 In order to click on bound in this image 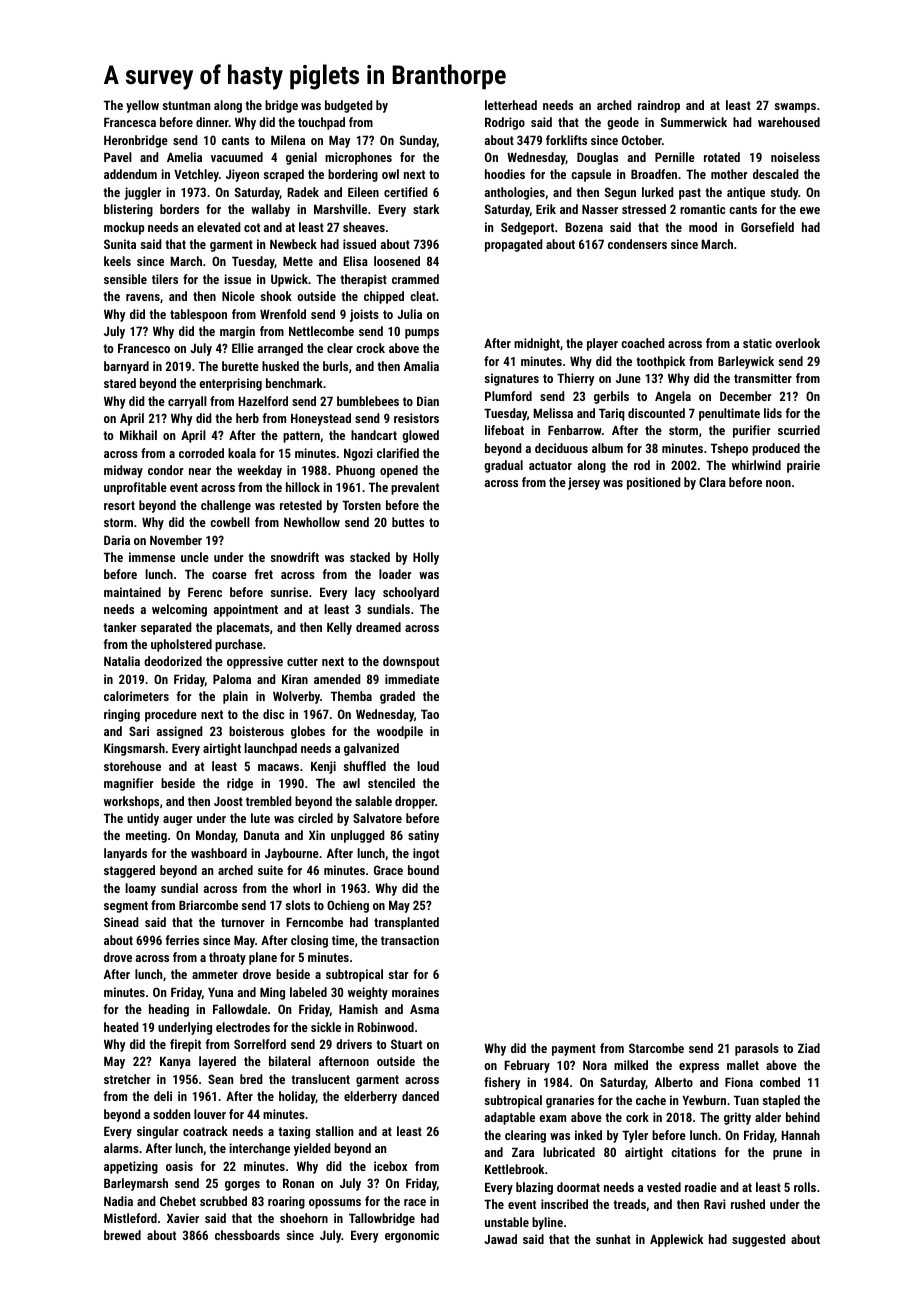, I will do `click(423, 870)`.
